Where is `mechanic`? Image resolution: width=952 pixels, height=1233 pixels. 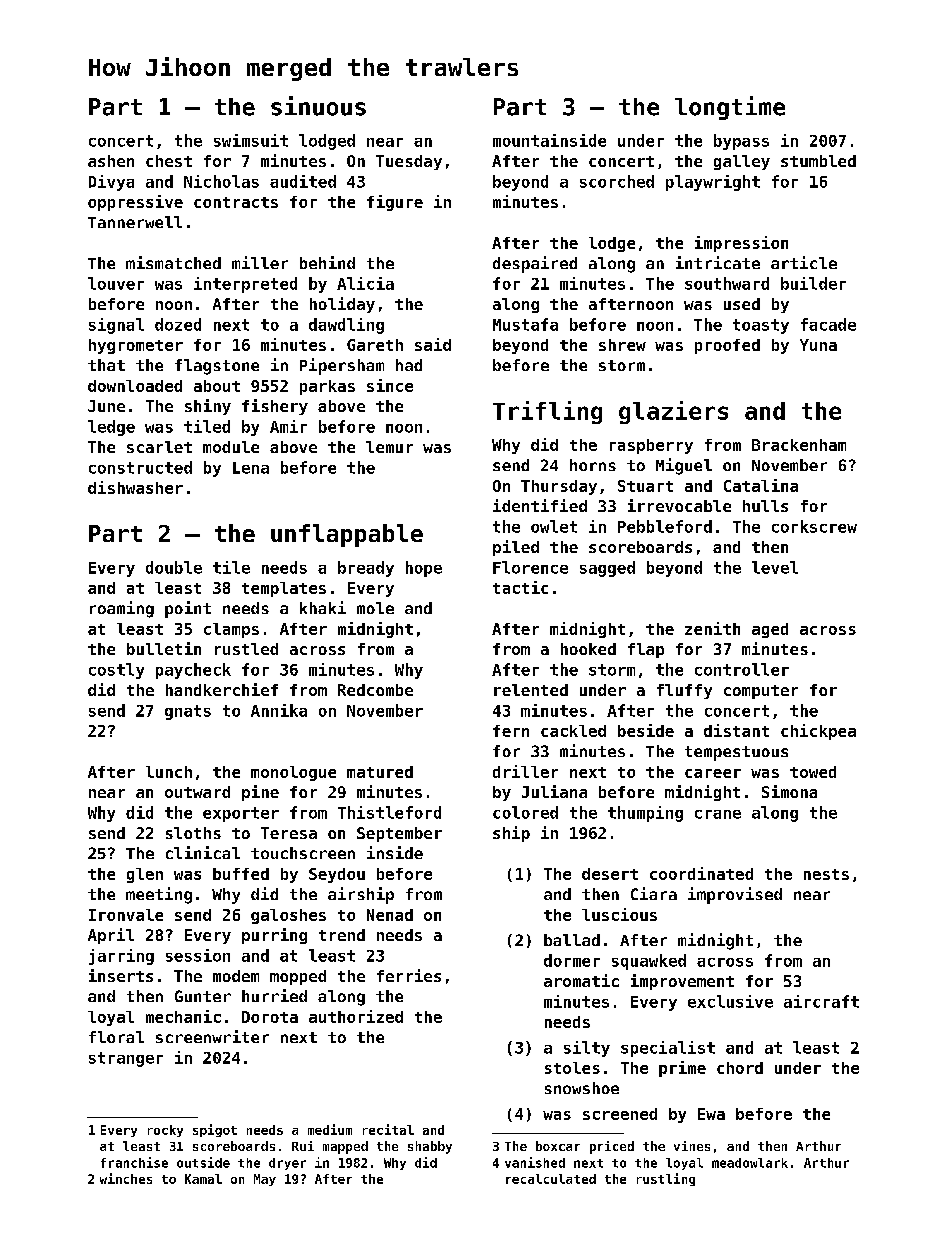 mechanic is located at coordinates (183, 1016).
